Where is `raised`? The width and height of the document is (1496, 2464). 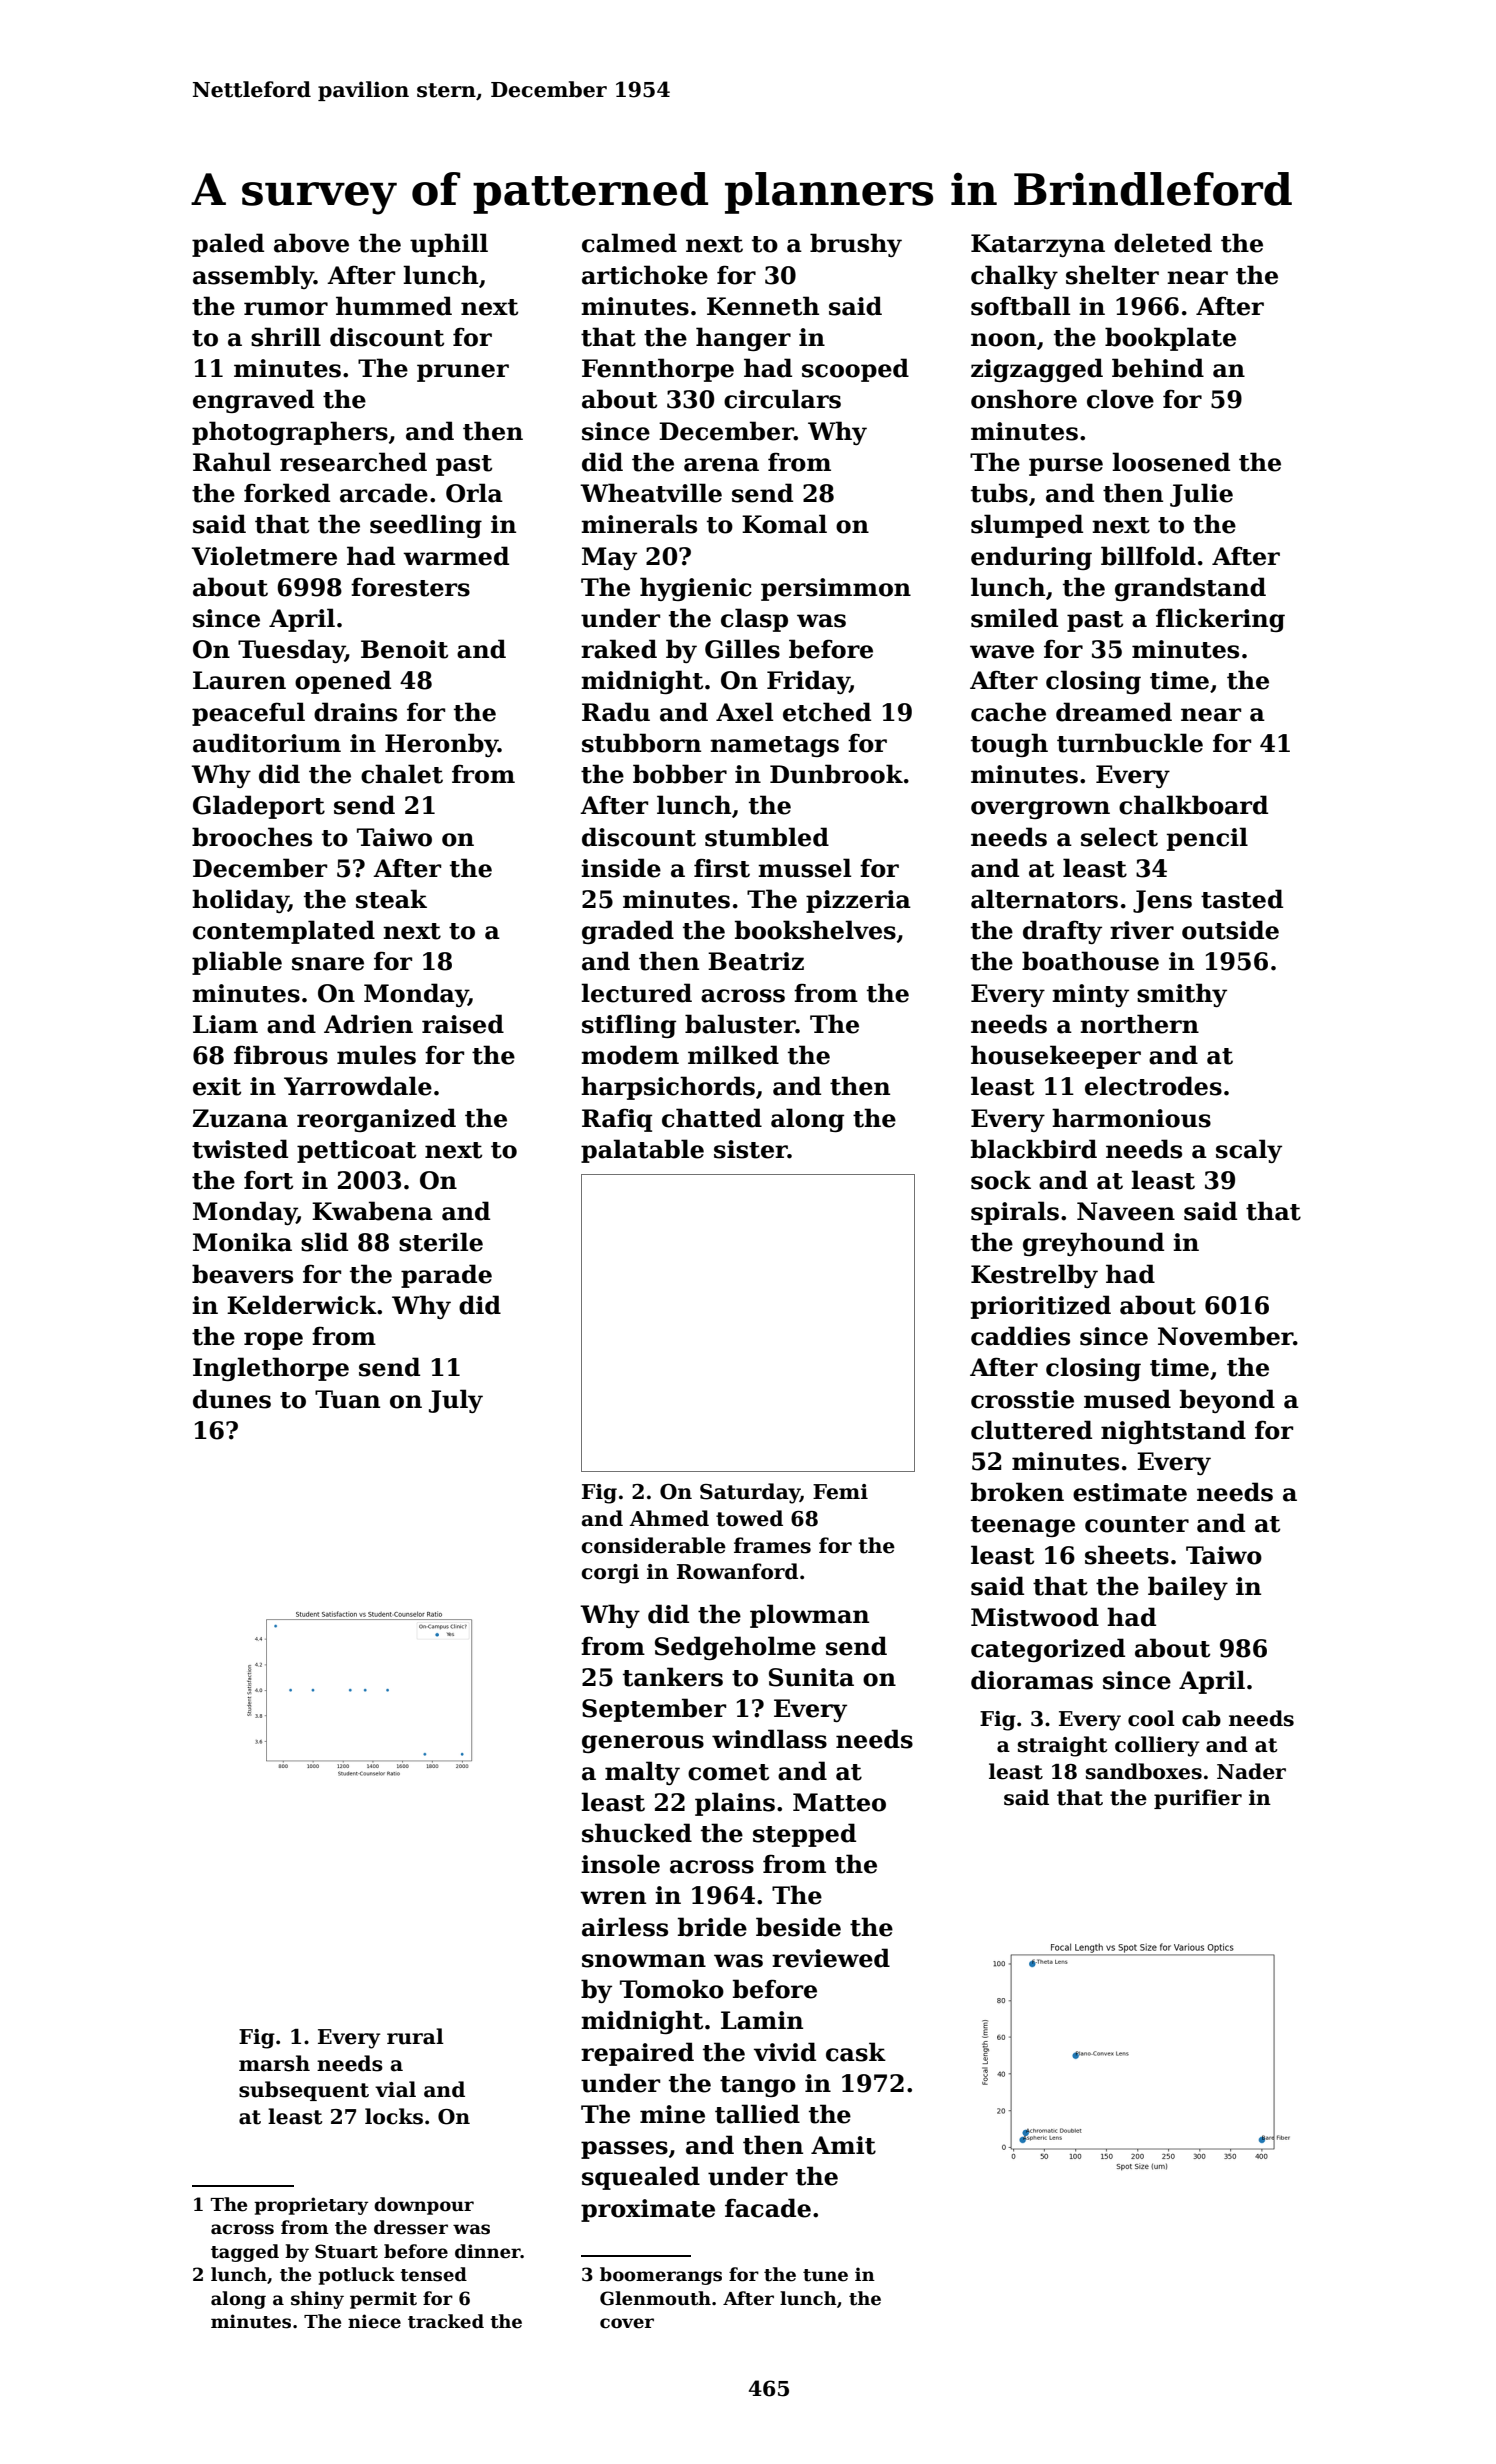
raised is located at coordinates (463, 1024).
